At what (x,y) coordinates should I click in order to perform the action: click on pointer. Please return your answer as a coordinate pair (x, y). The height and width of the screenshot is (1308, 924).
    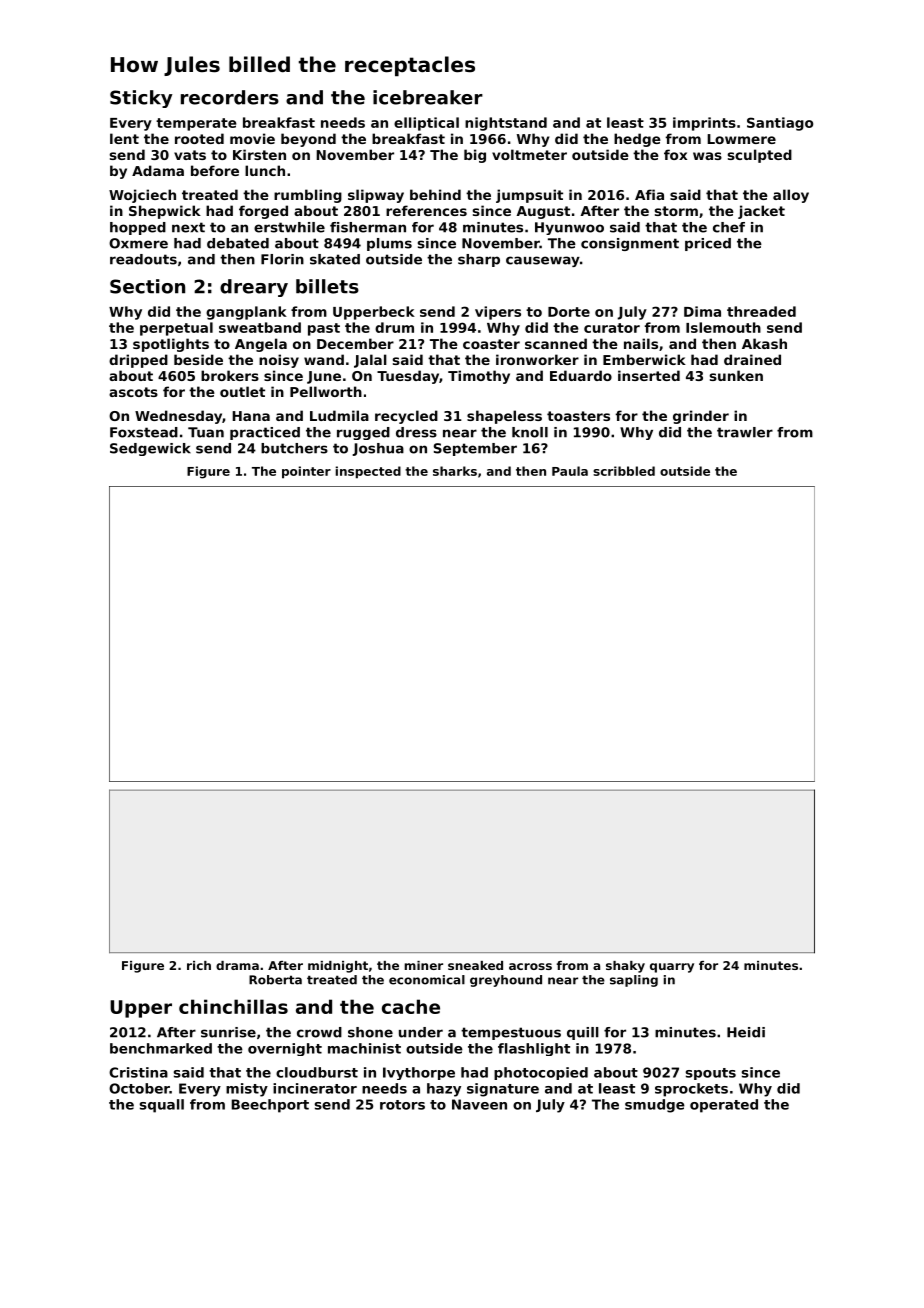
    Looking at the image, I should click on (306, 472).
